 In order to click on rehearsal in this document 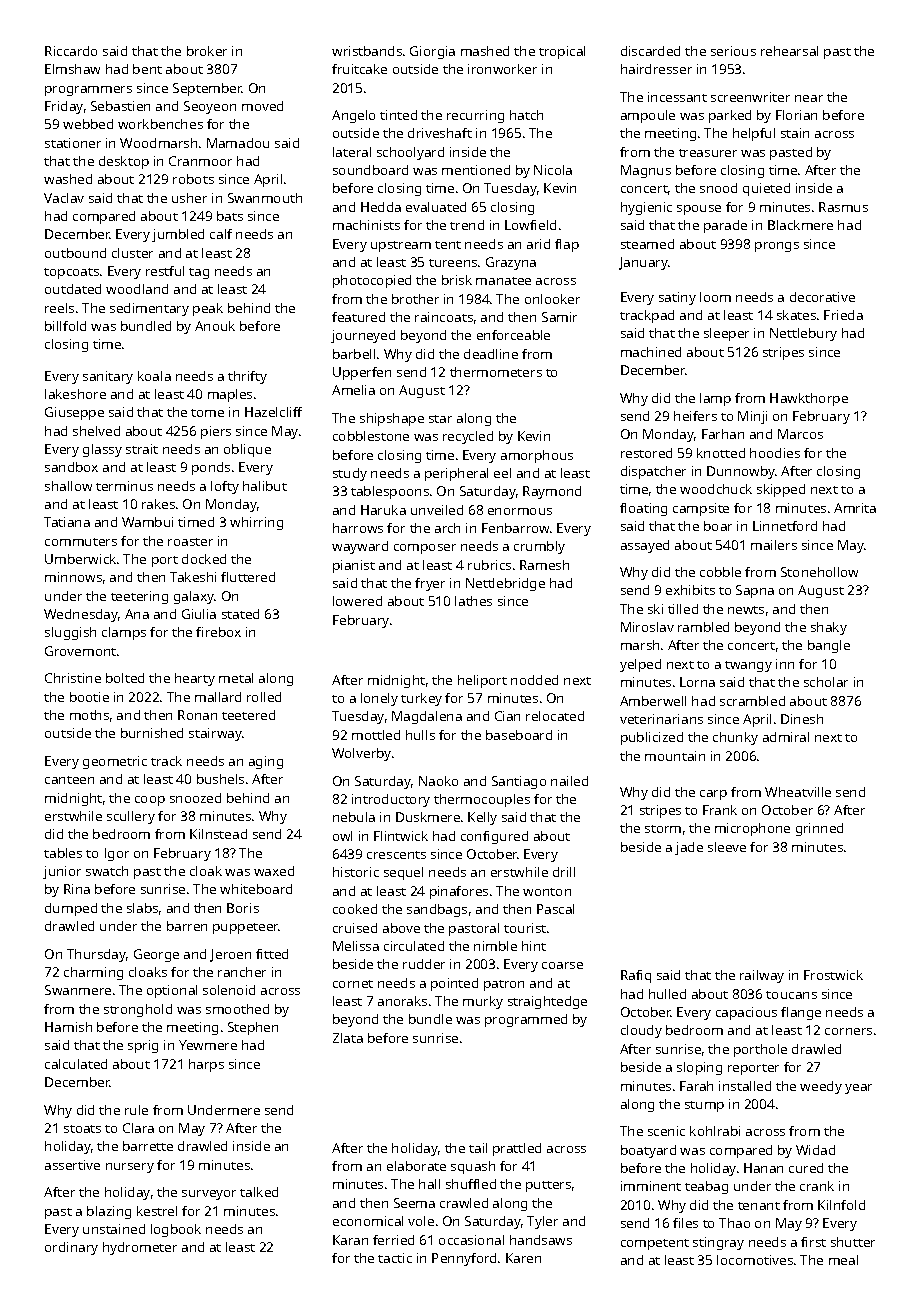, I will do `click(789, 51)`.
